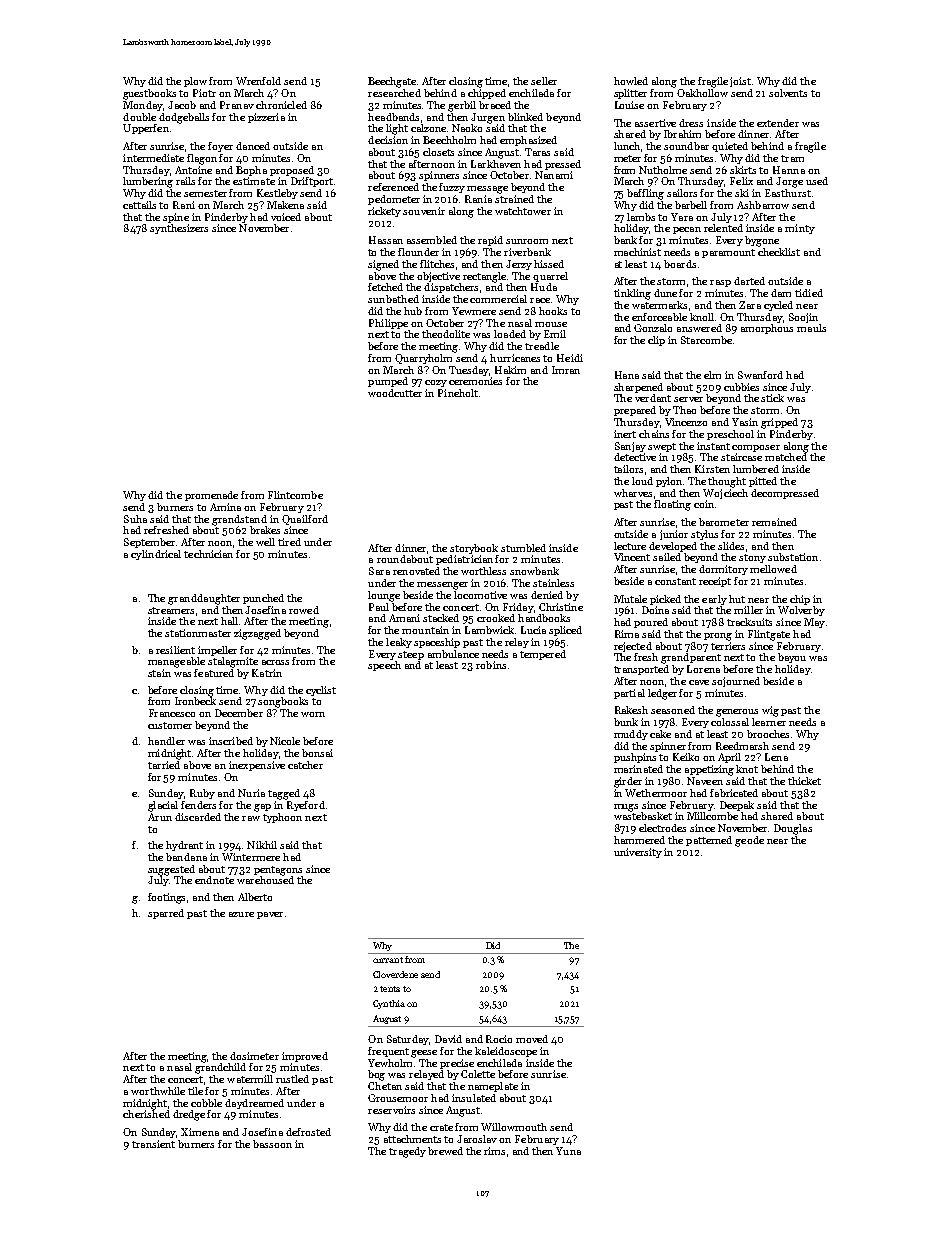  What do you see at coordinates (272, 1144) in the document?
I see `bassoon` at bounding box center [272, 1144].
